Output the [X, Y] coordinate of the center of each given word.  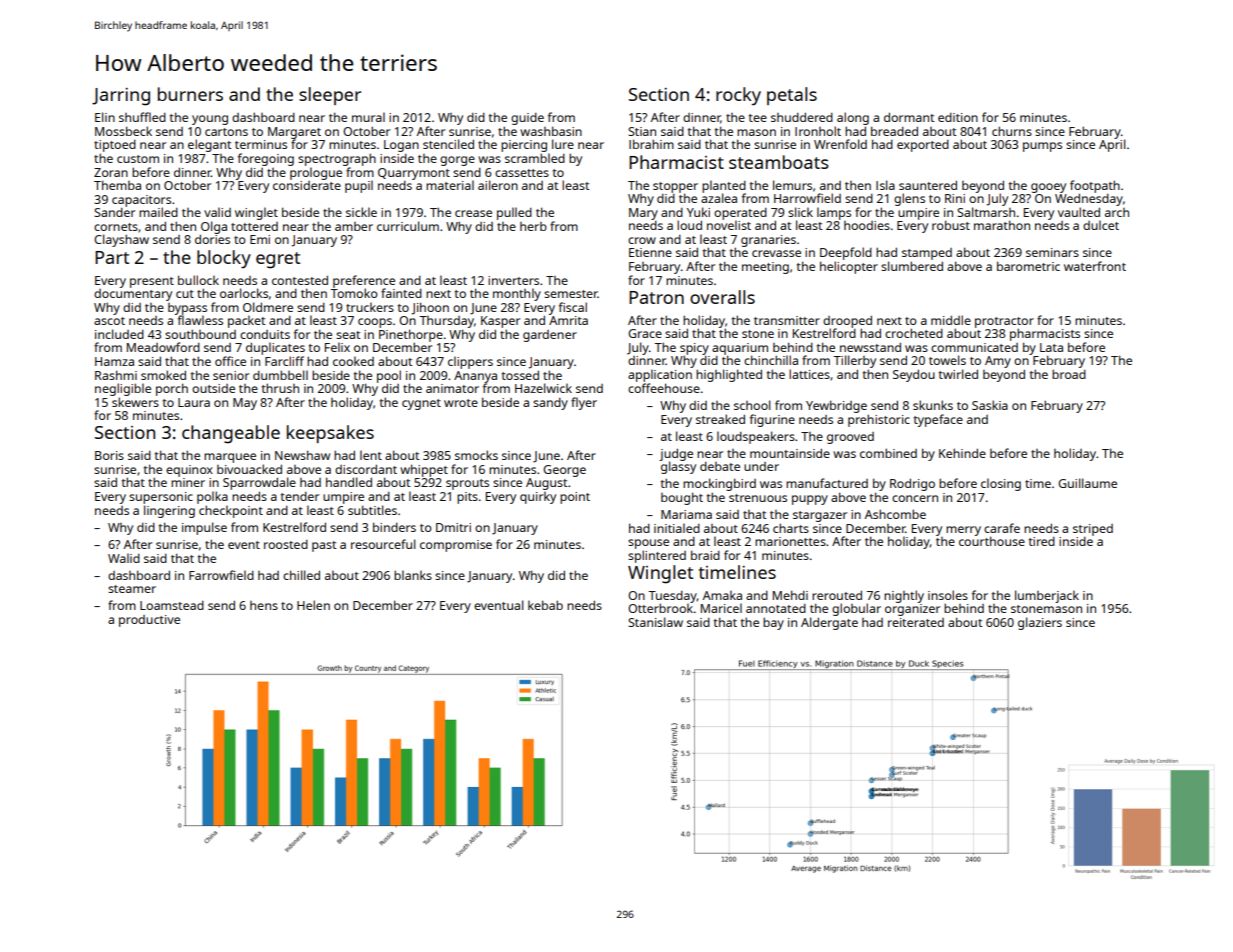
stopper [675, 187]
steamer [132, 589]
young [210, 120]
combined [888, 453]
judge [676, 455]
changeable [231, 434]
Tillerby [854, 361]
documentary [133, 295]
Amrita [568, 320]
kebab [545, 605]
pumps [1042, 147]
